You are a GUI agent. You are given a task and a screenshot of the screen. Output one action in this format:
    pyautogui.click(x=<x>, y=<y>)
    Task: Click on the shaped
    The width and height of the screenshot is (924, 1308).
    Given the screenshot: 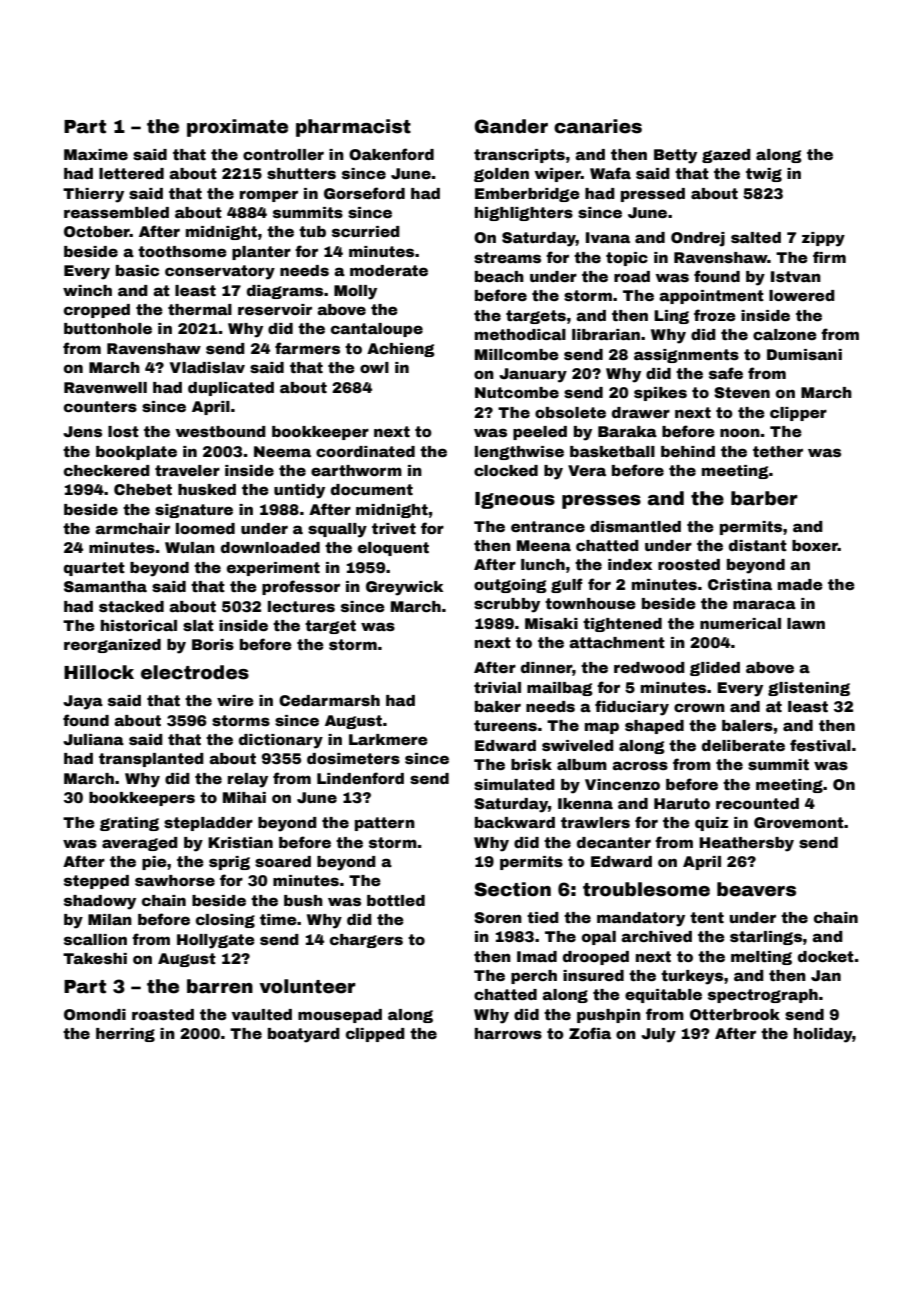 What is the action you would take?
    pyautogui.click(x=654, y=727)
